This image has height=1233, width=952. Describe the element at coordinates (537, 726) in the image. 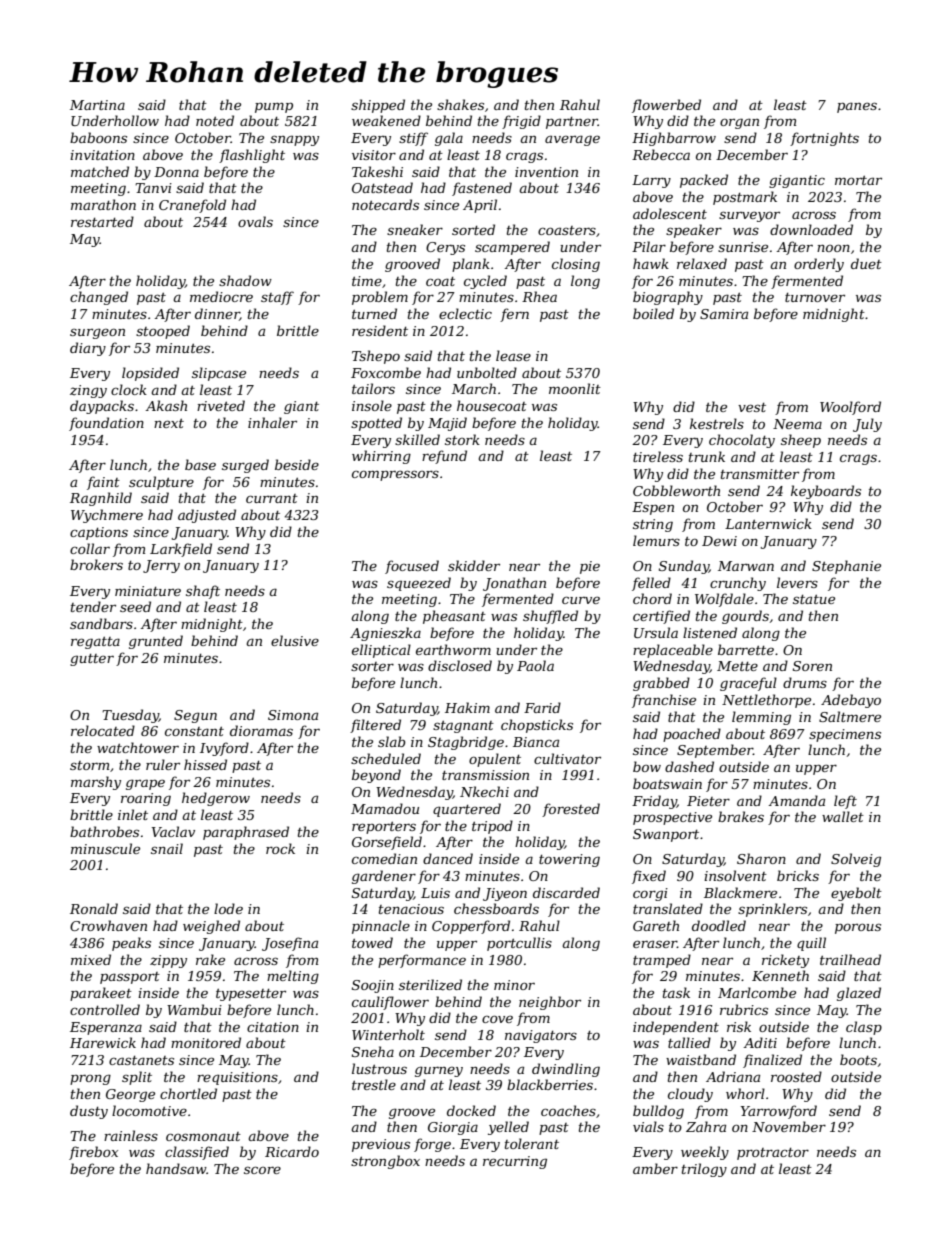

I see `chopsticks` at that location.
